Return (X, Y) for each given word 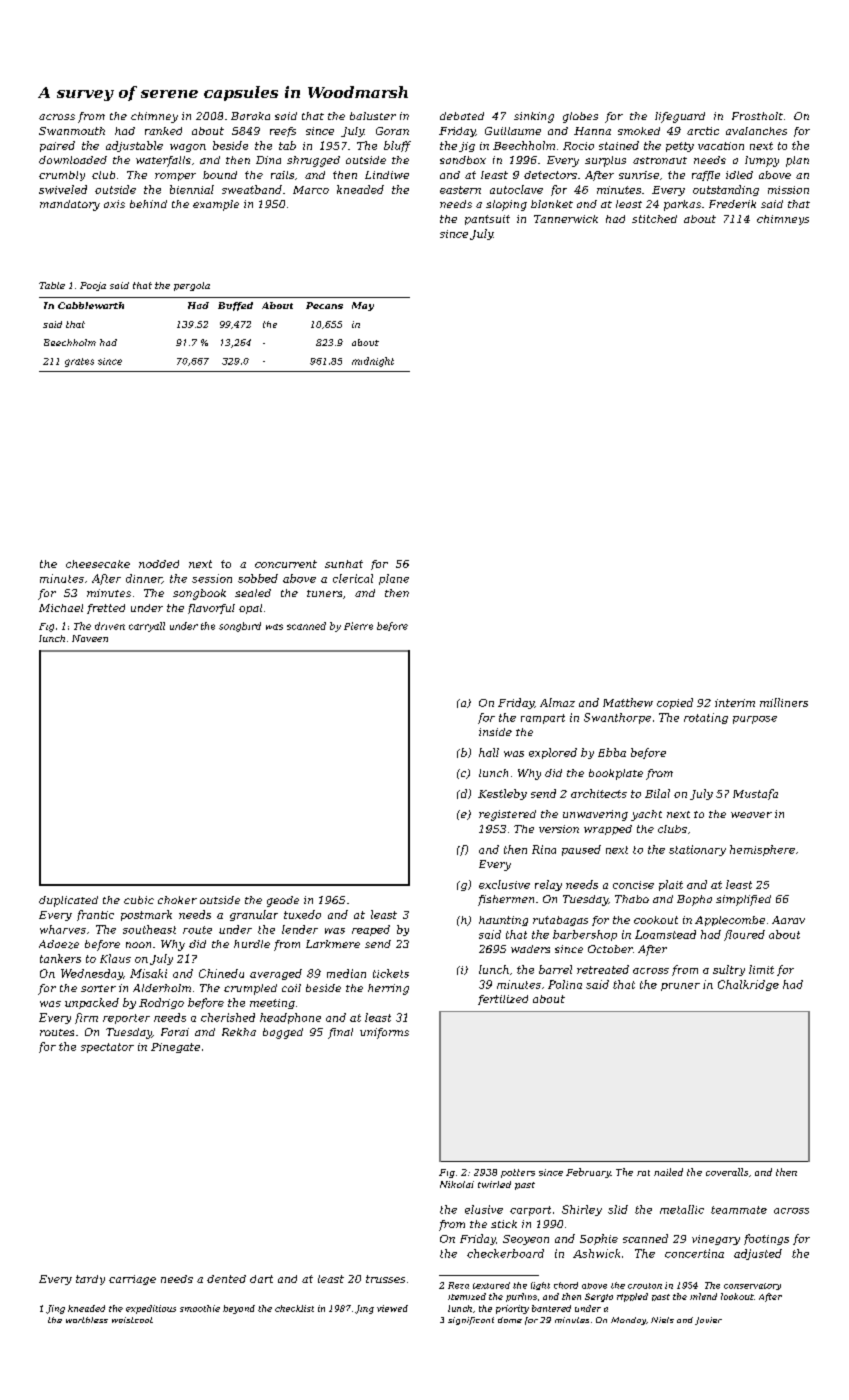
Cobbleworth (91, 305)
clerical (353, 578)
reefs (283, 132)
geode (283, 901)
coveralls (727, 1172)
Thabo (632, 899)
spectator (107, 1048)
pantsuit (487, 220)
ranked (163, 131)
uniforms (384, 1033)
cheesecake (98, 564)
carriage (132, 1280)
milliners (784, 702)
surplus (605, 161)
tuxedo (302, 914)
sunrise (639, 175)
